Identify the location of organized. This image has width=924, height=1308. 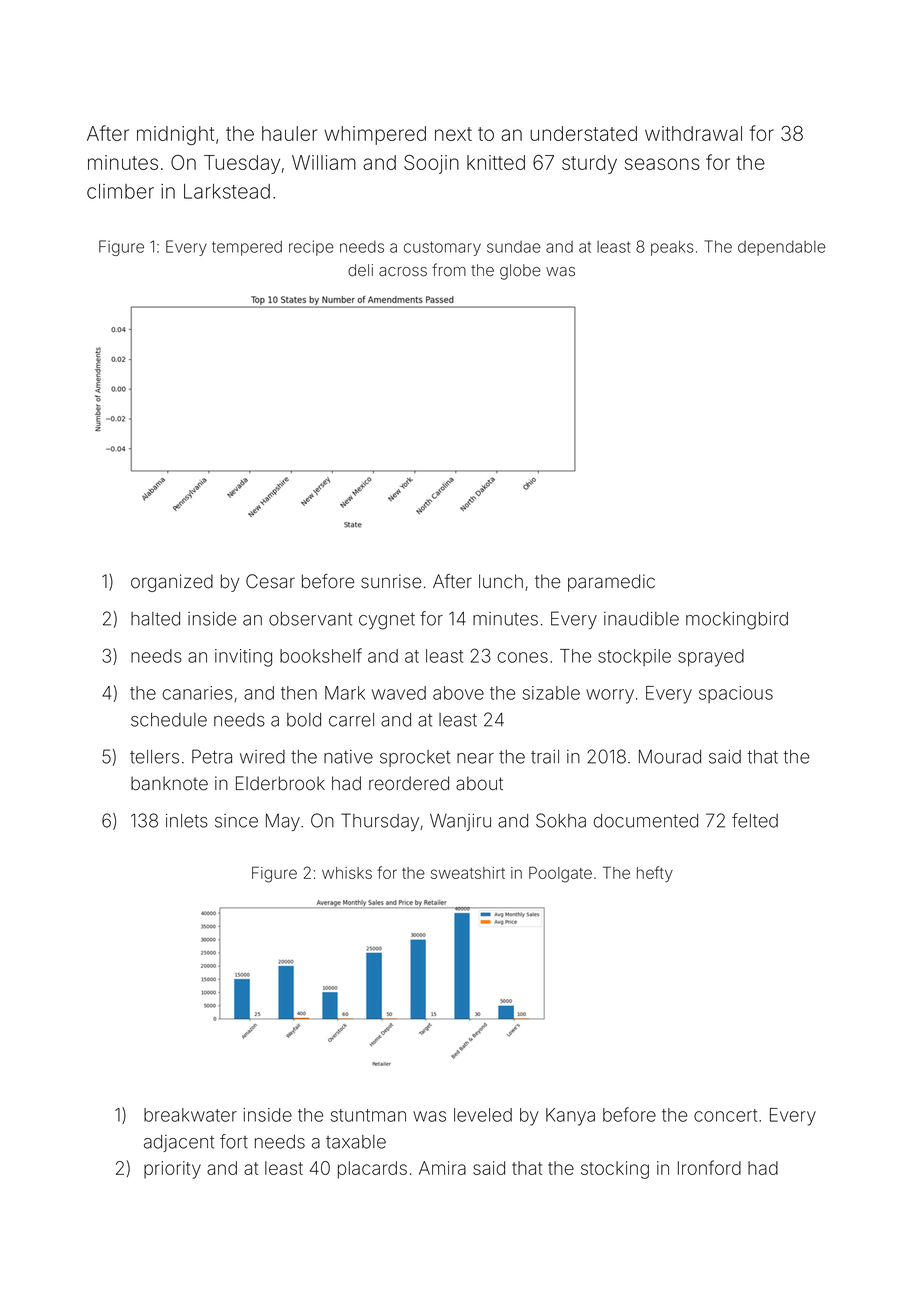
(172, 583).
